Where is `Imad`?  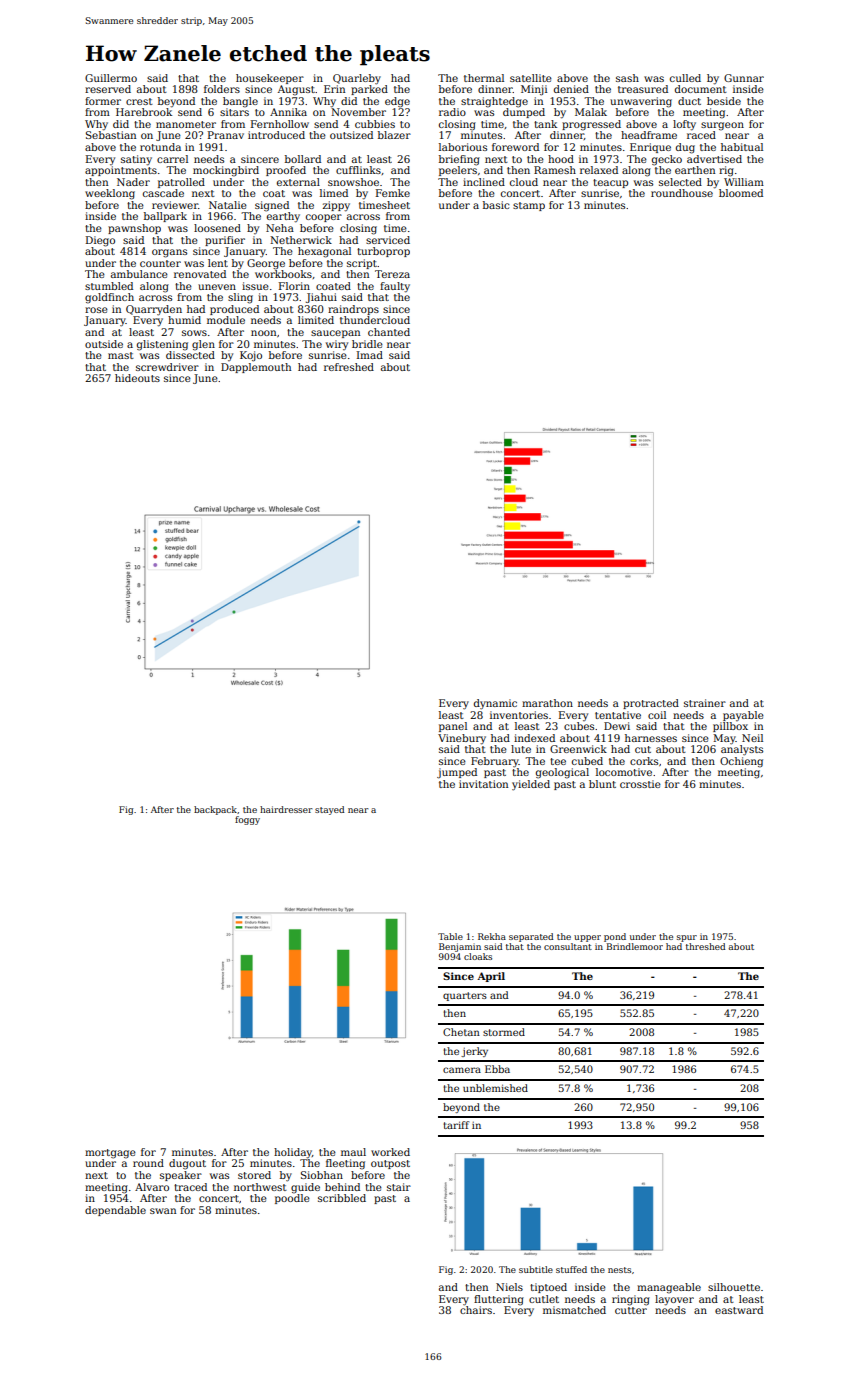
Imad is located at coordinates (370, 355).
